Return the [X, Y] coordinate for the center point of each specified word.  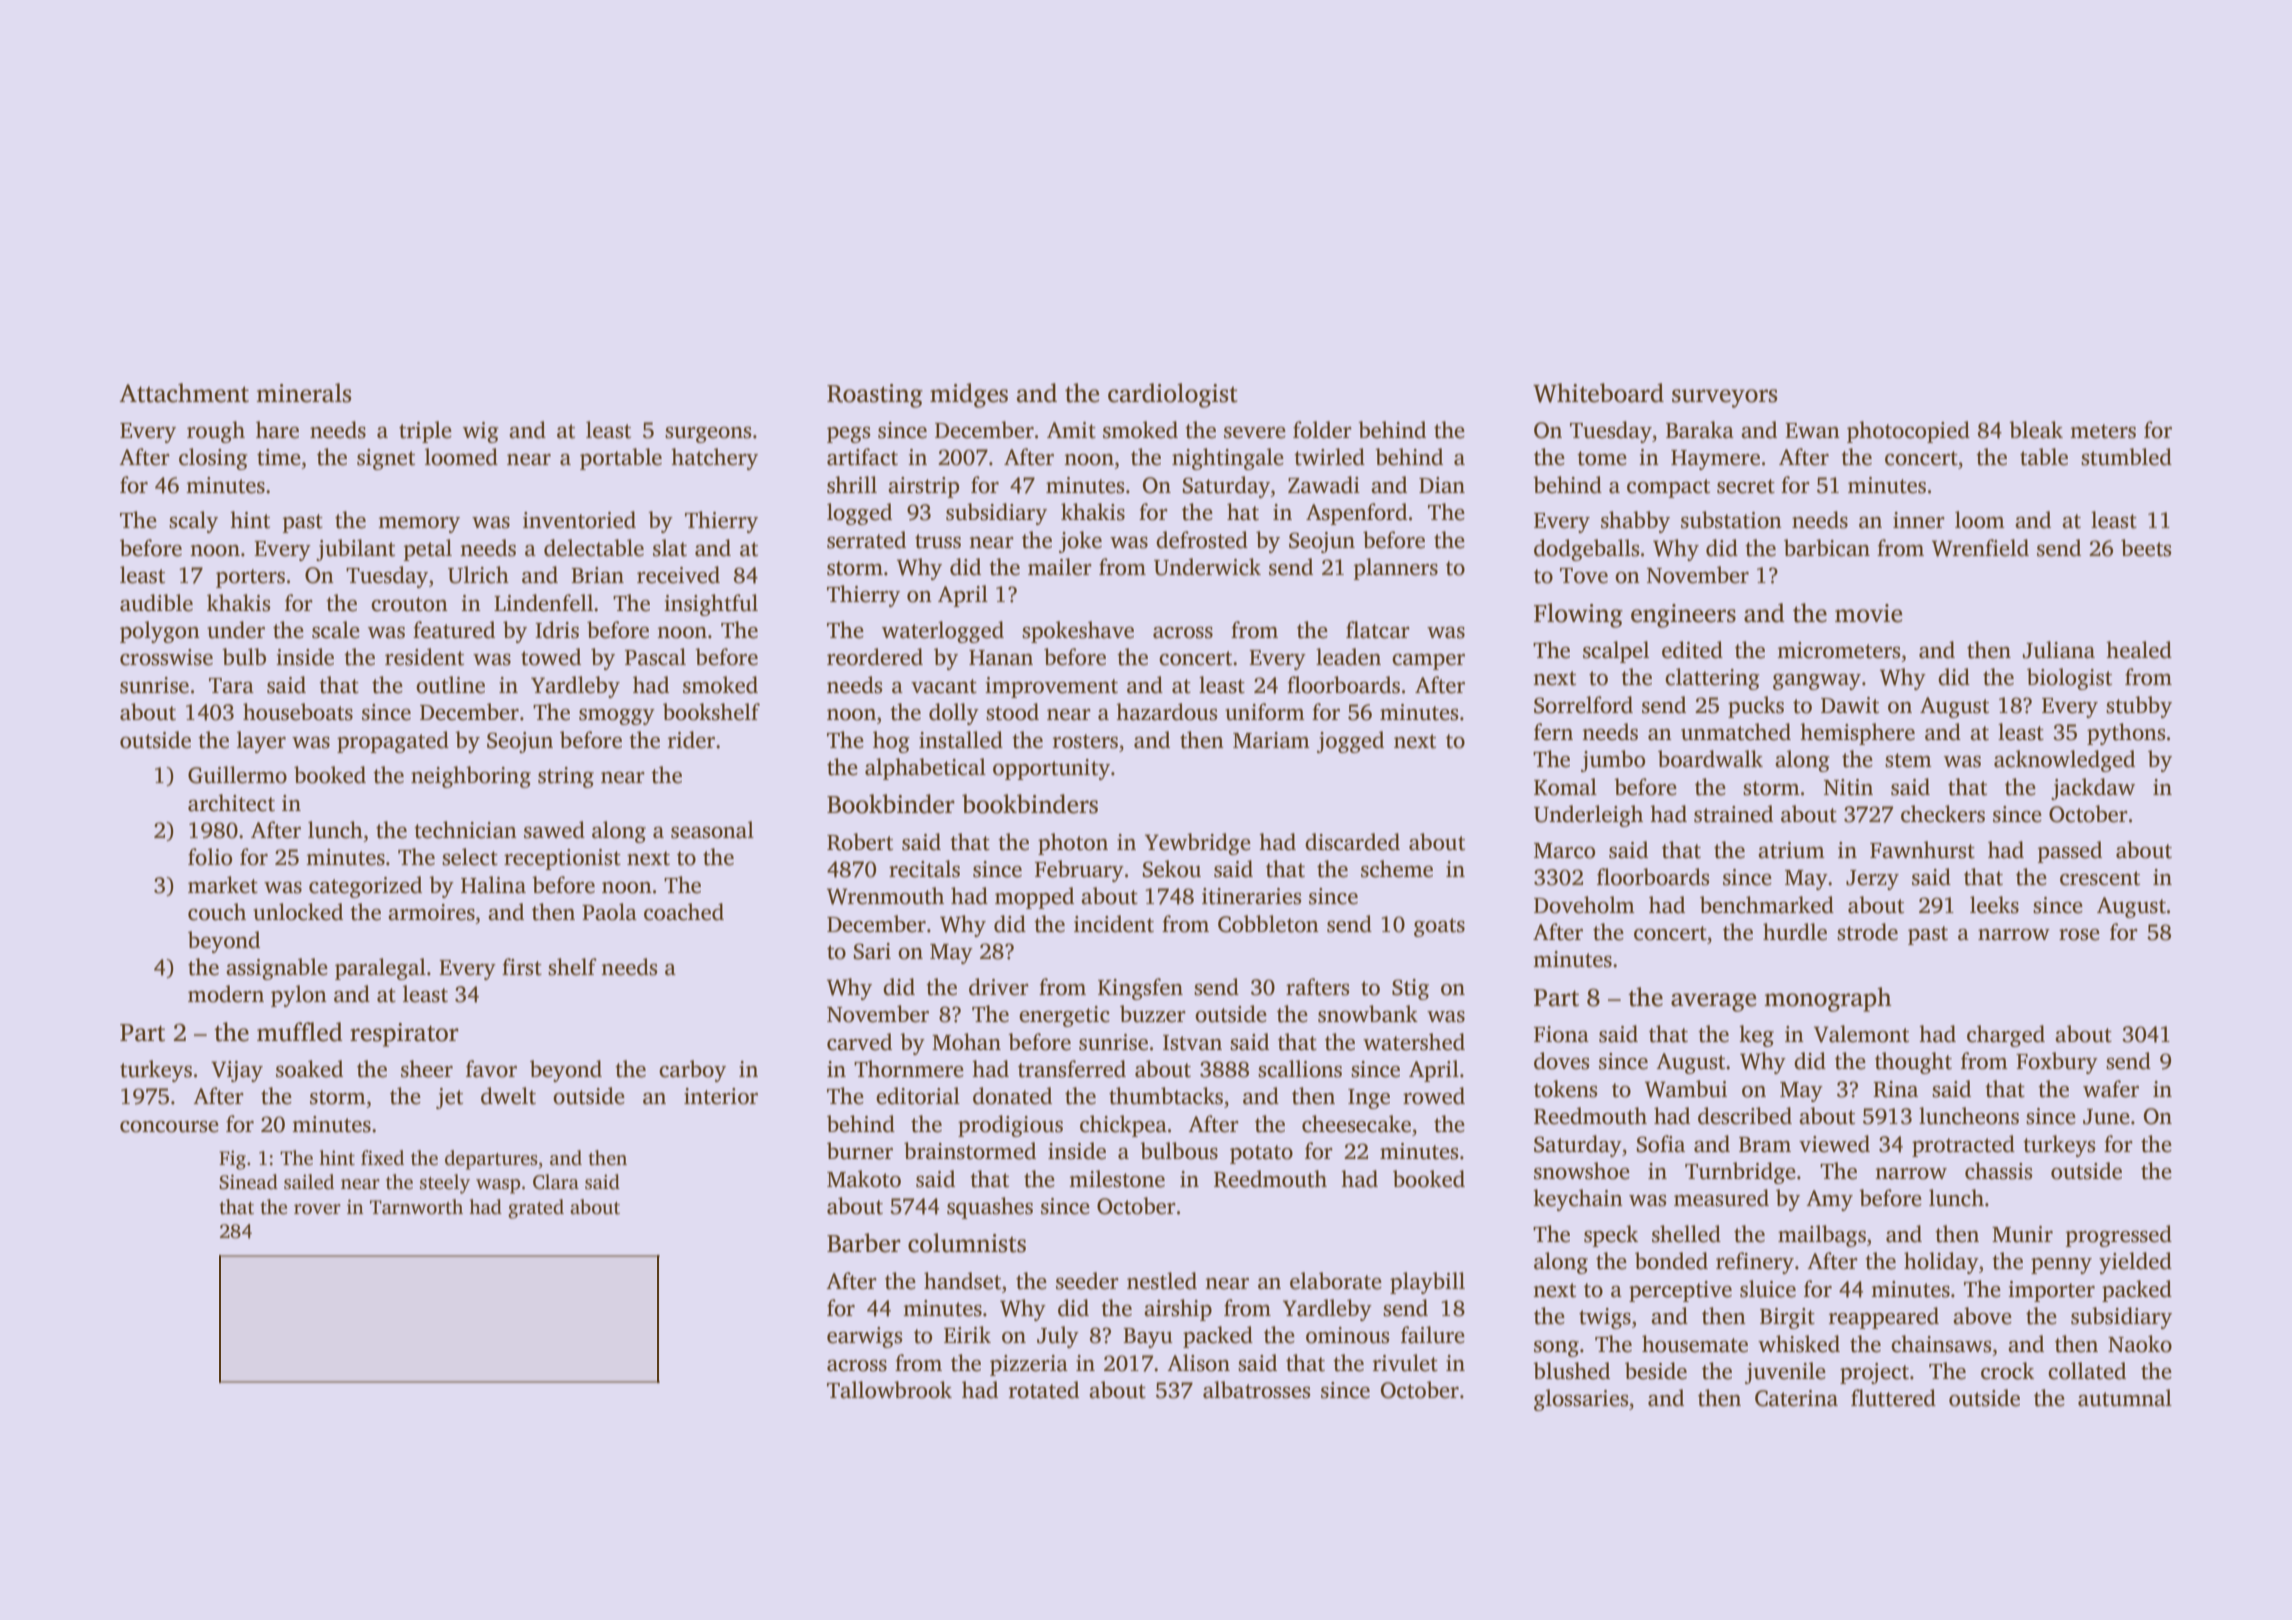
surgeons [708, 435]
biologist [2069, 679]
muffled [300, 1032]
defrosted [1202, 540]
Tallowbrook [889, 1390]
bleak [2036, 430]
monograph [1828, 999]
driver [999, 987]
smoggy [617, 717]
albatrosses [1256, 1390]
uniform [1265, 712]
